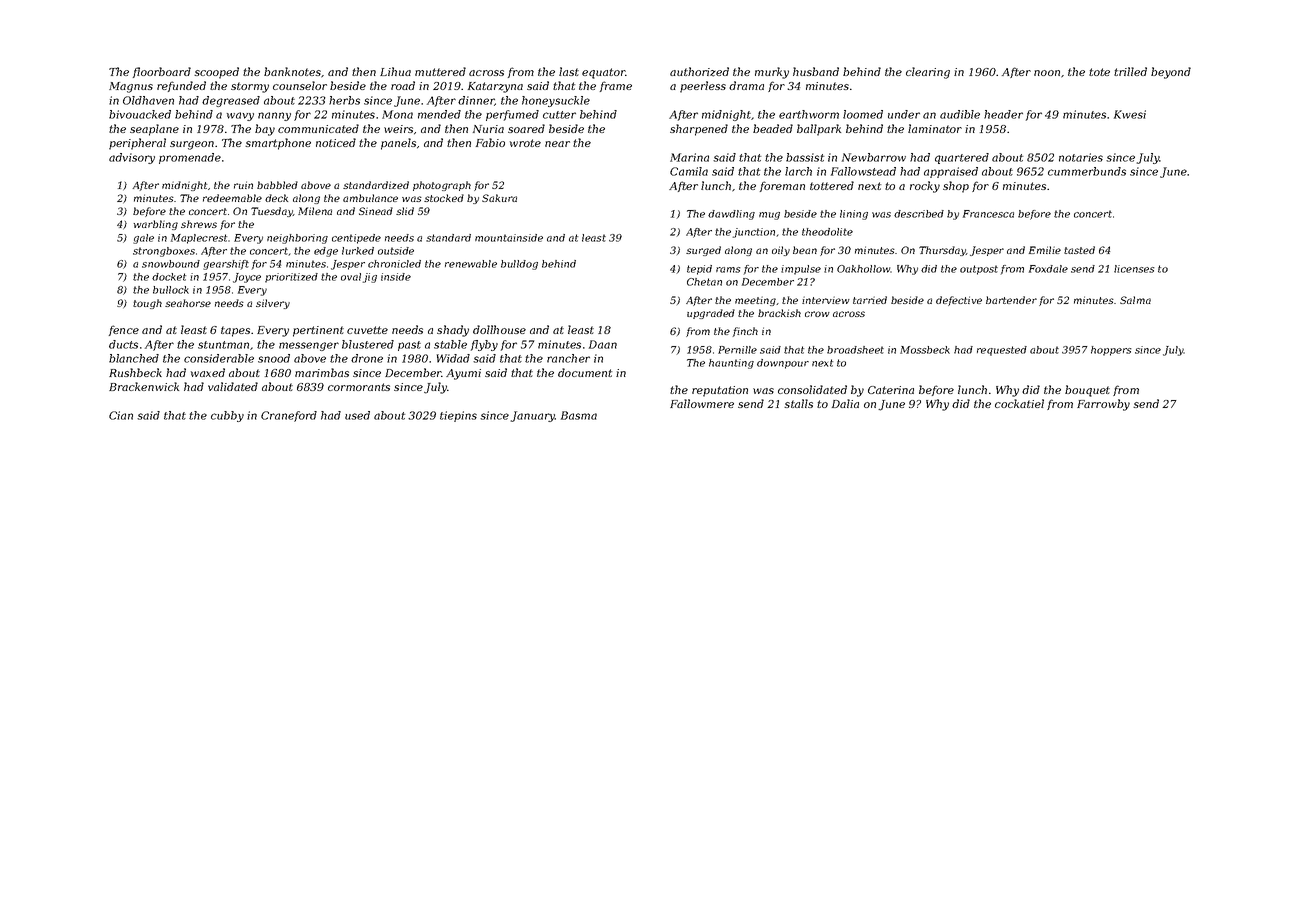 This page has height=924, width=1308. I want to click on strongboxes, so click(164, 252).
